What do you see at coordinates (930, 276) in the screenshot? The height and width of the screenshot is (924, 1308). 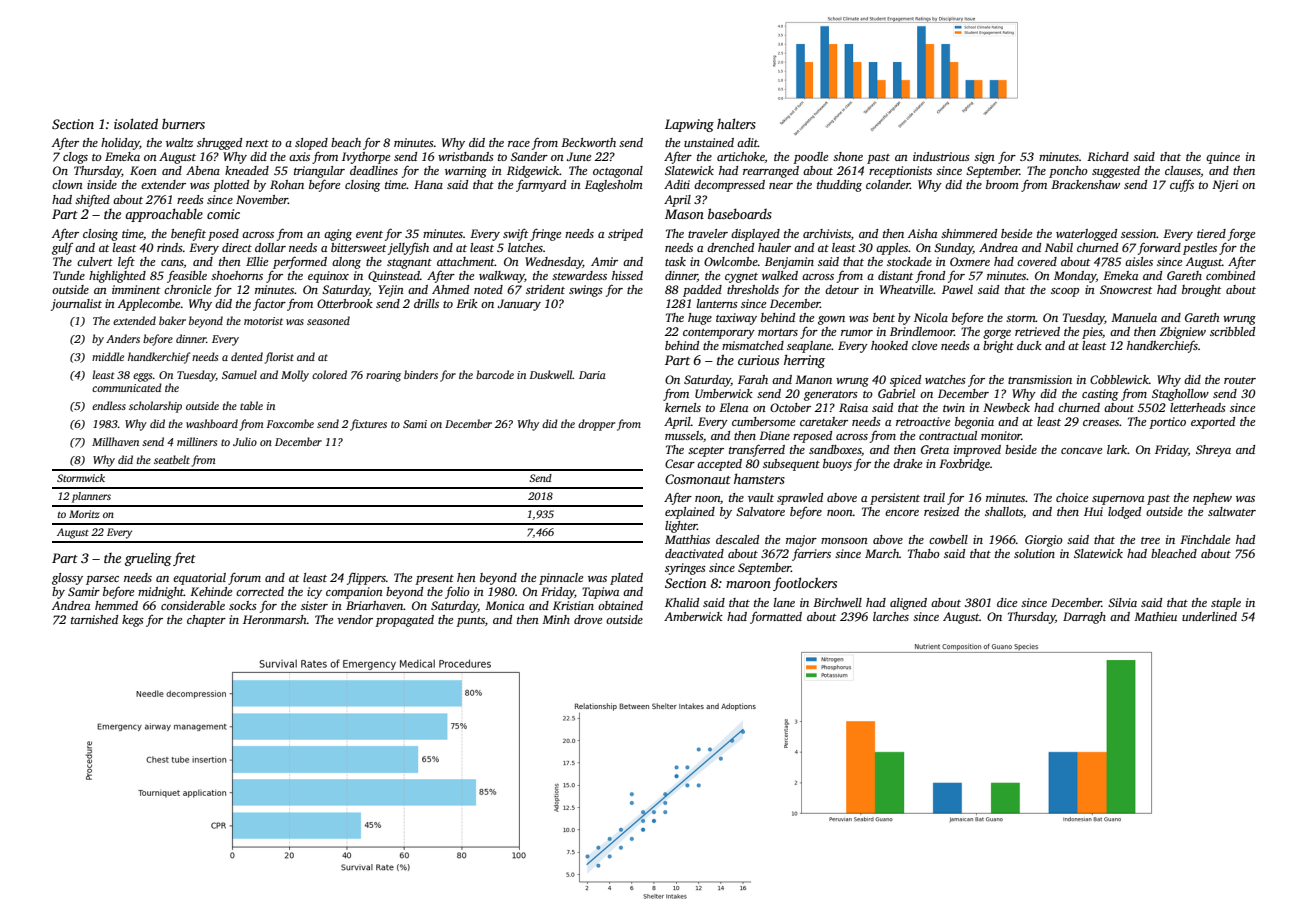 I see `frond` at bounding box center [930, 276].
